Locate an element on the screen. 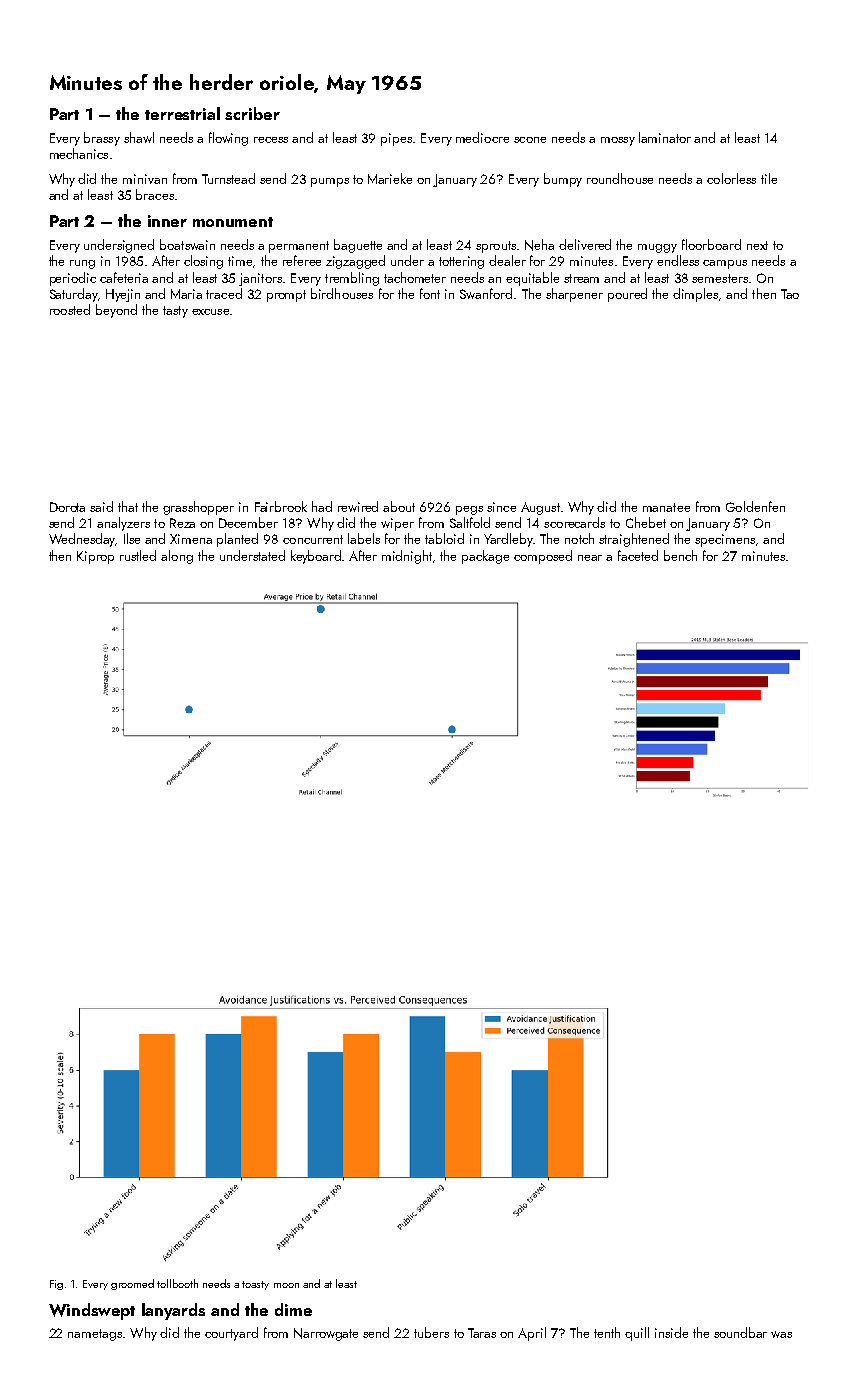 The image size is (849, 1400). specimens is located at coordinates (725, 540).
